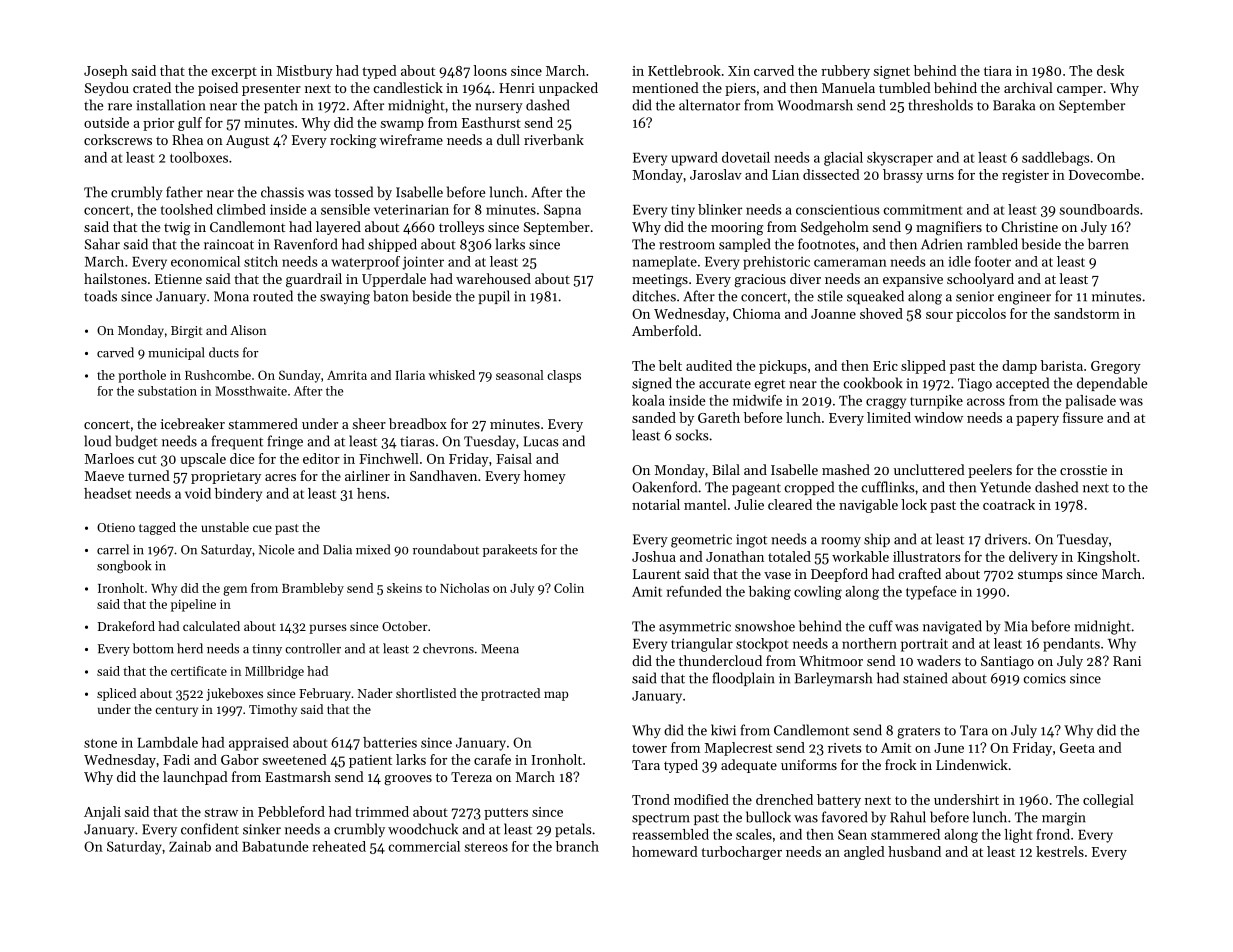 This screenshot has height=952, width=1233. What do you see at coordinates (235, 591) in the screenshot?
I see `gem` at bounding box center [235, 591].
